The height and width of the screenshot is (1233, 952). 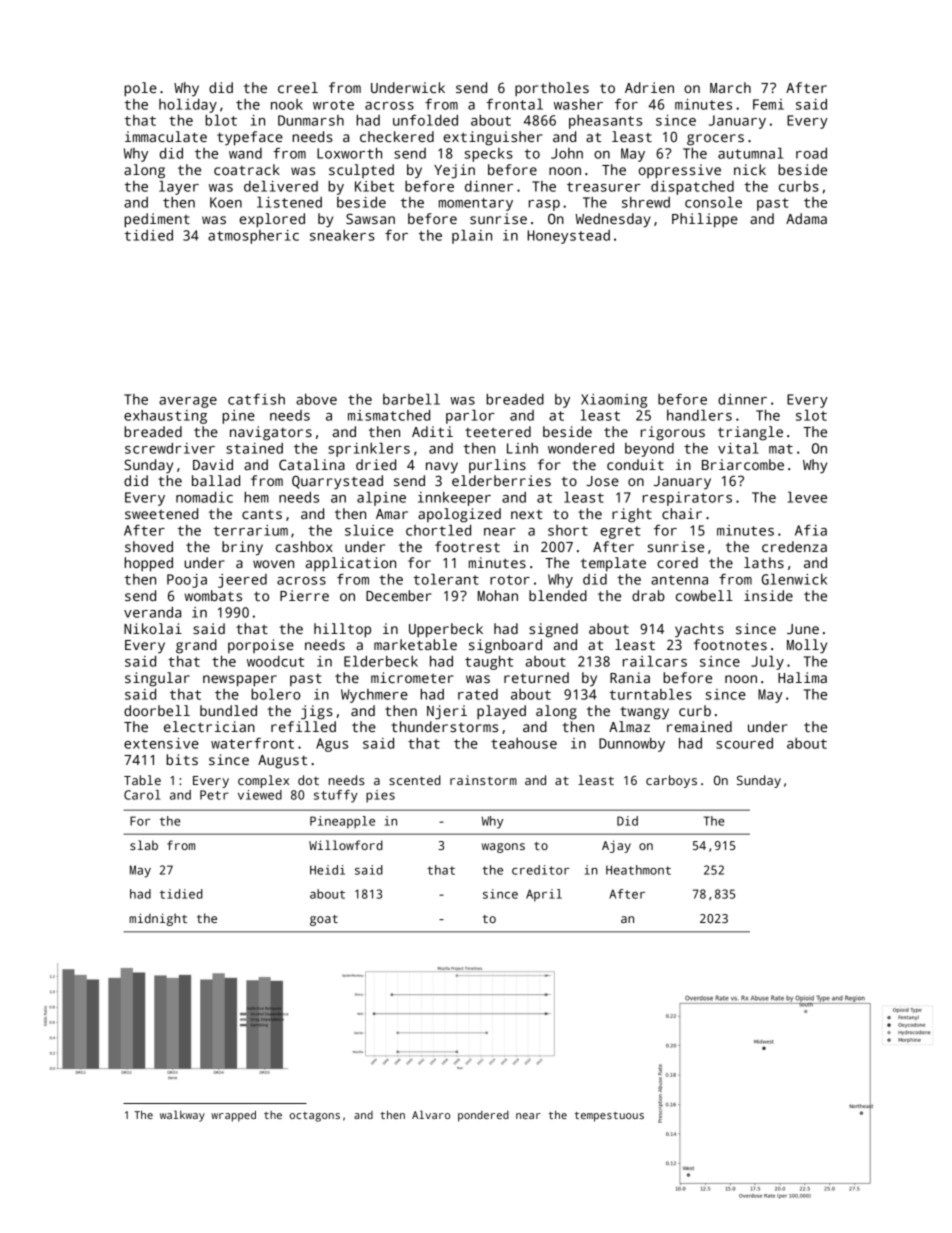 What do you see at coordinates (327, 870) in the screenshot?
I see `Heidi` at bounding box center [327, 870].
